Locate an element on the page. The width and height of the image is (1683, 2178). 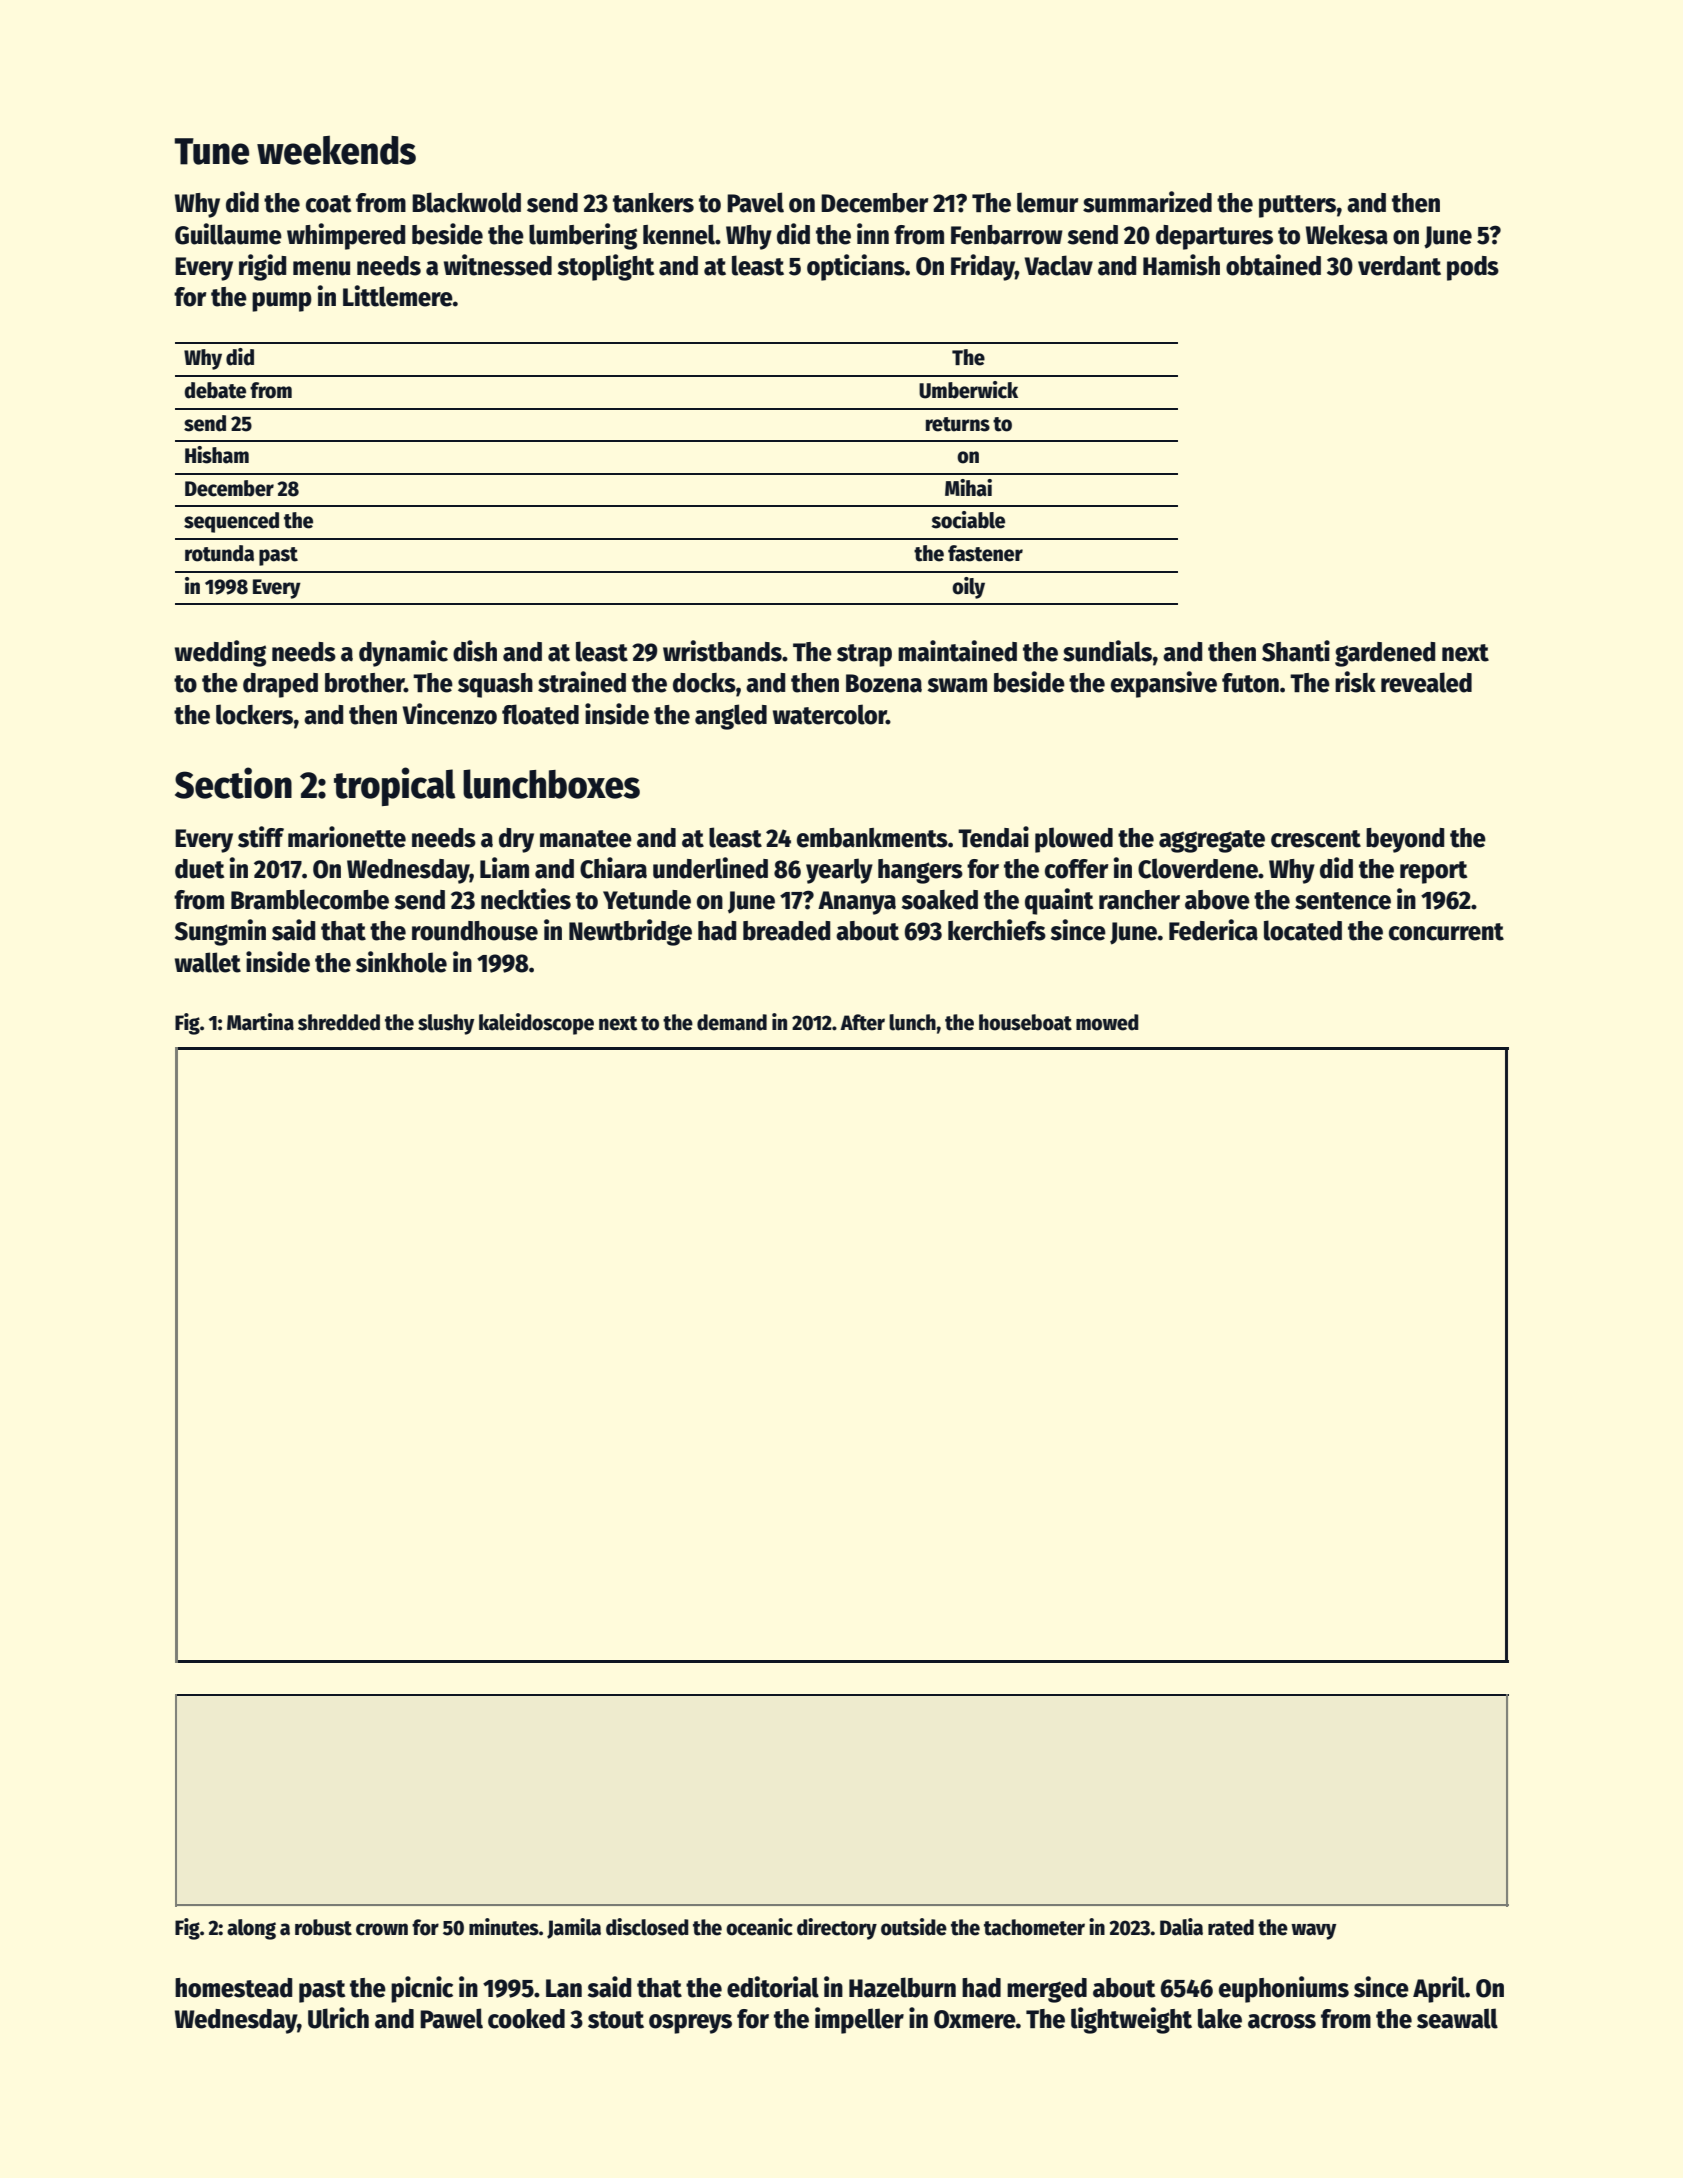
demand is located at coordinates (732, 1022).
